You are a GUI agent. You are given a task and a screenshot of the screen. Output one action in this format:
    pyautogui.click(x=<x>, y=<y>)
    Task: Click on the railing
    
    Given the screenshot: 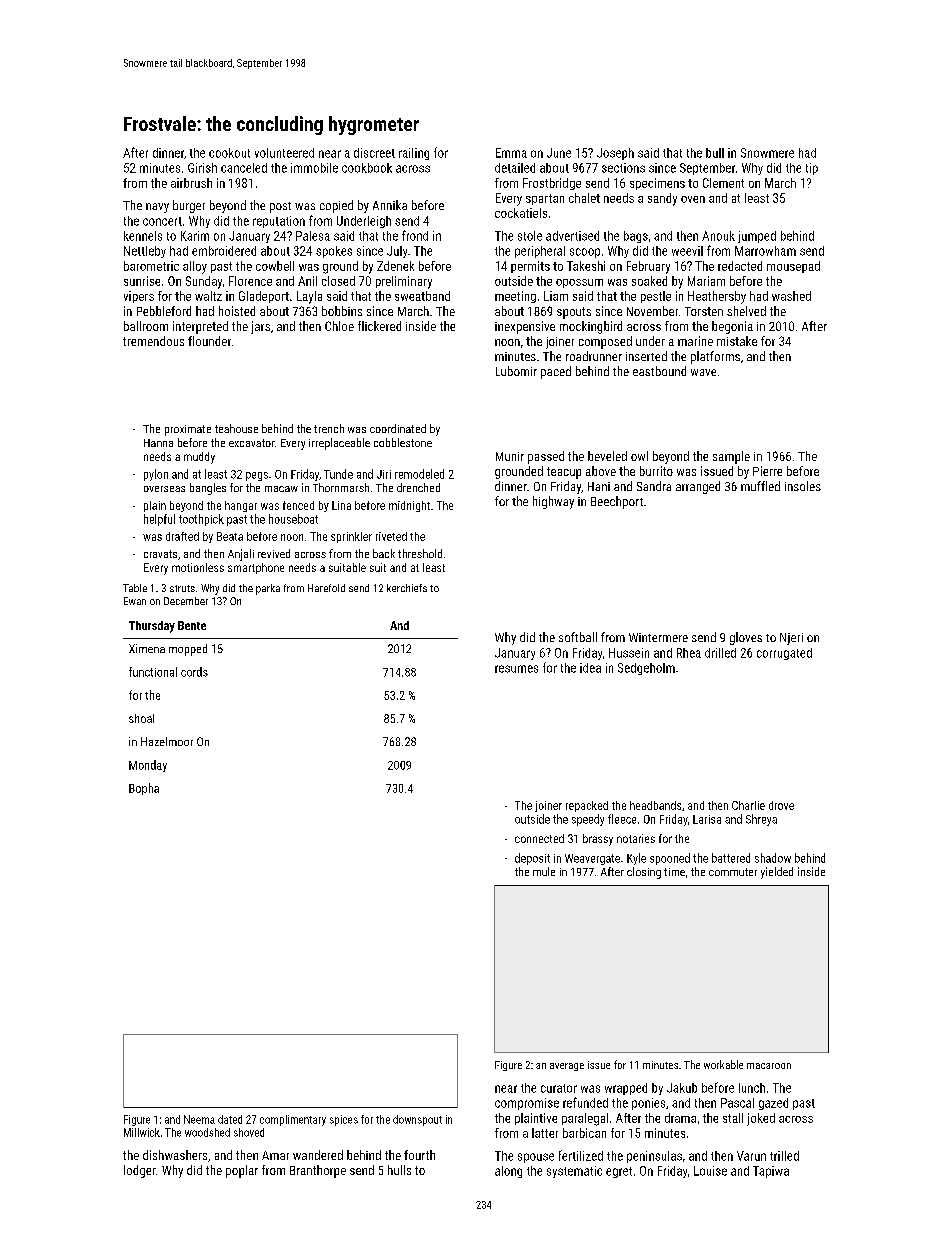 What is the action you would take?
    pyautogui.click(x=414, y=154)
